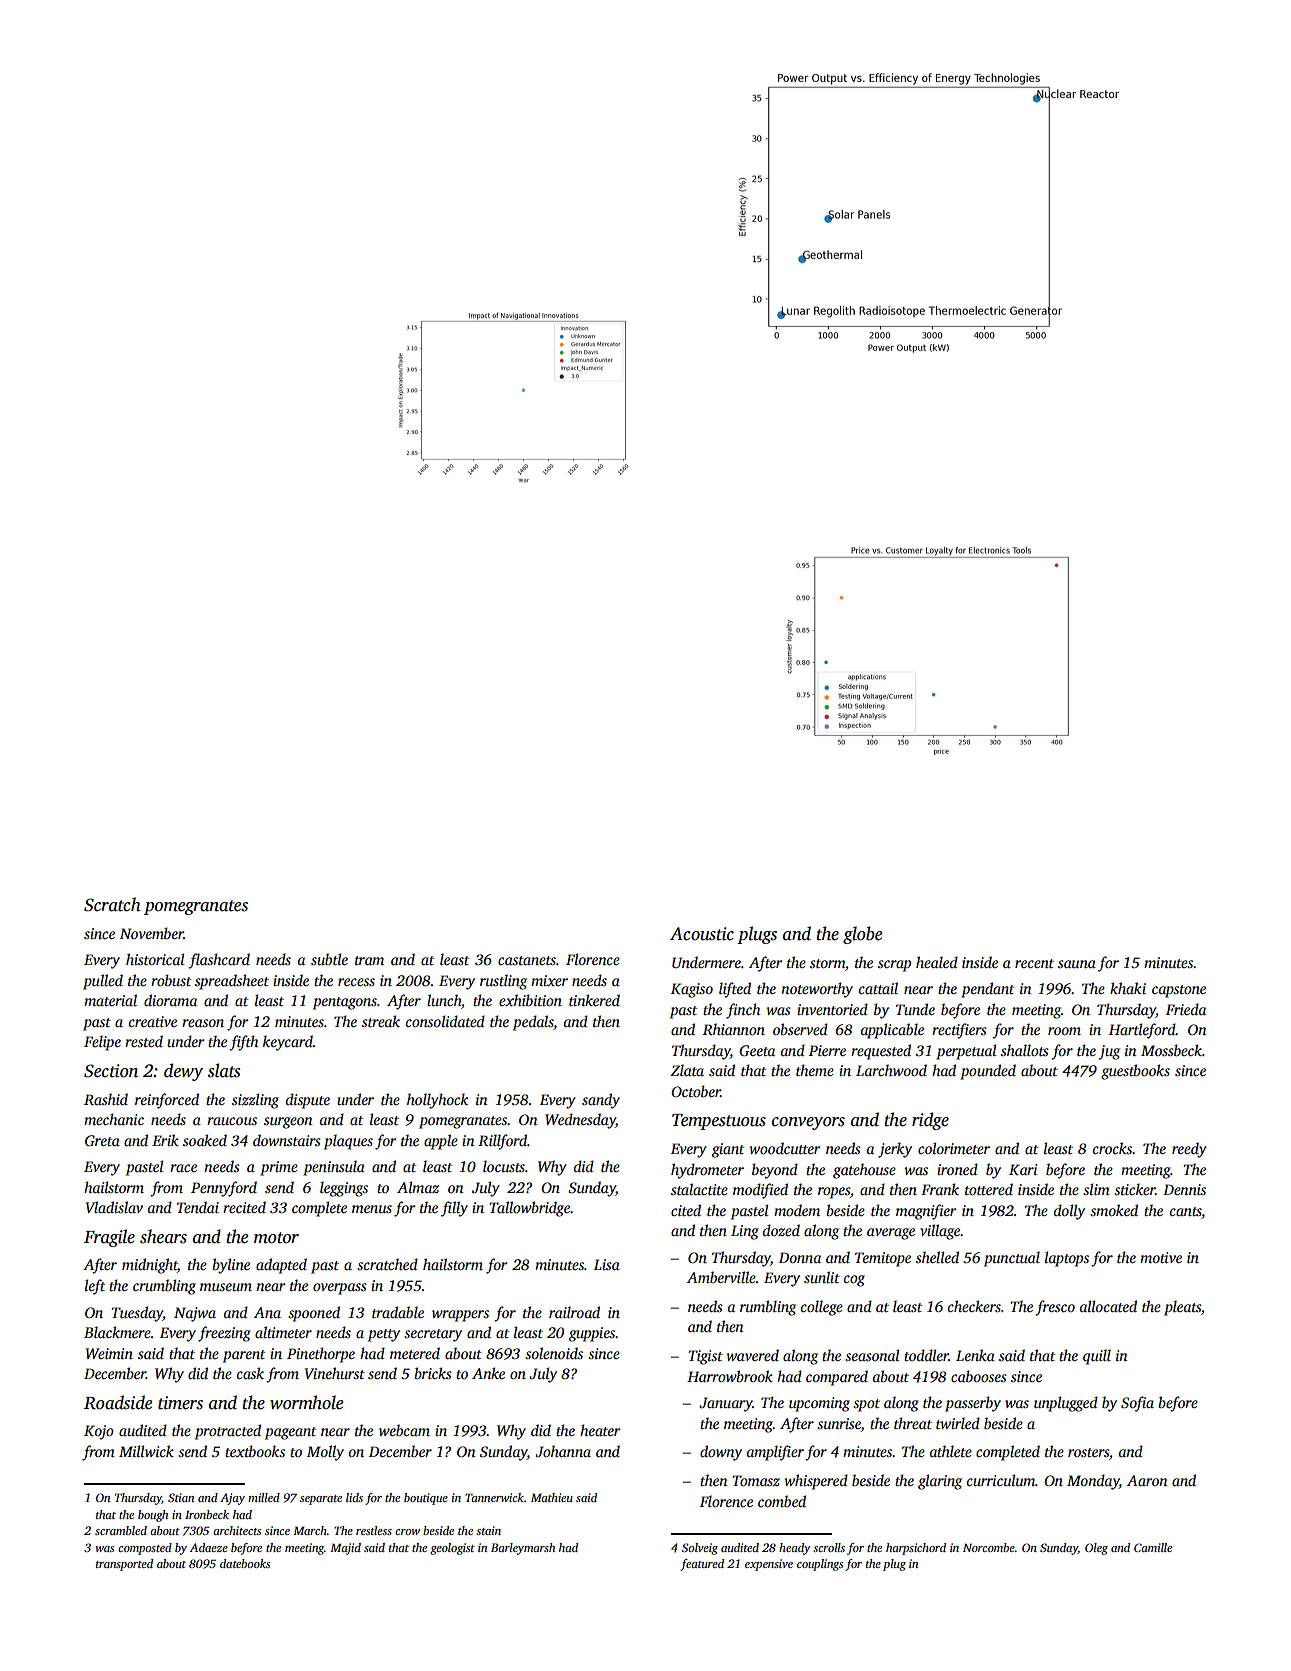 This screenshot has height=1671, width=1291. What do you see at coordinates (800, 1029) in the screenshot?
I see `observed` at bounding box center [800, 1029].
